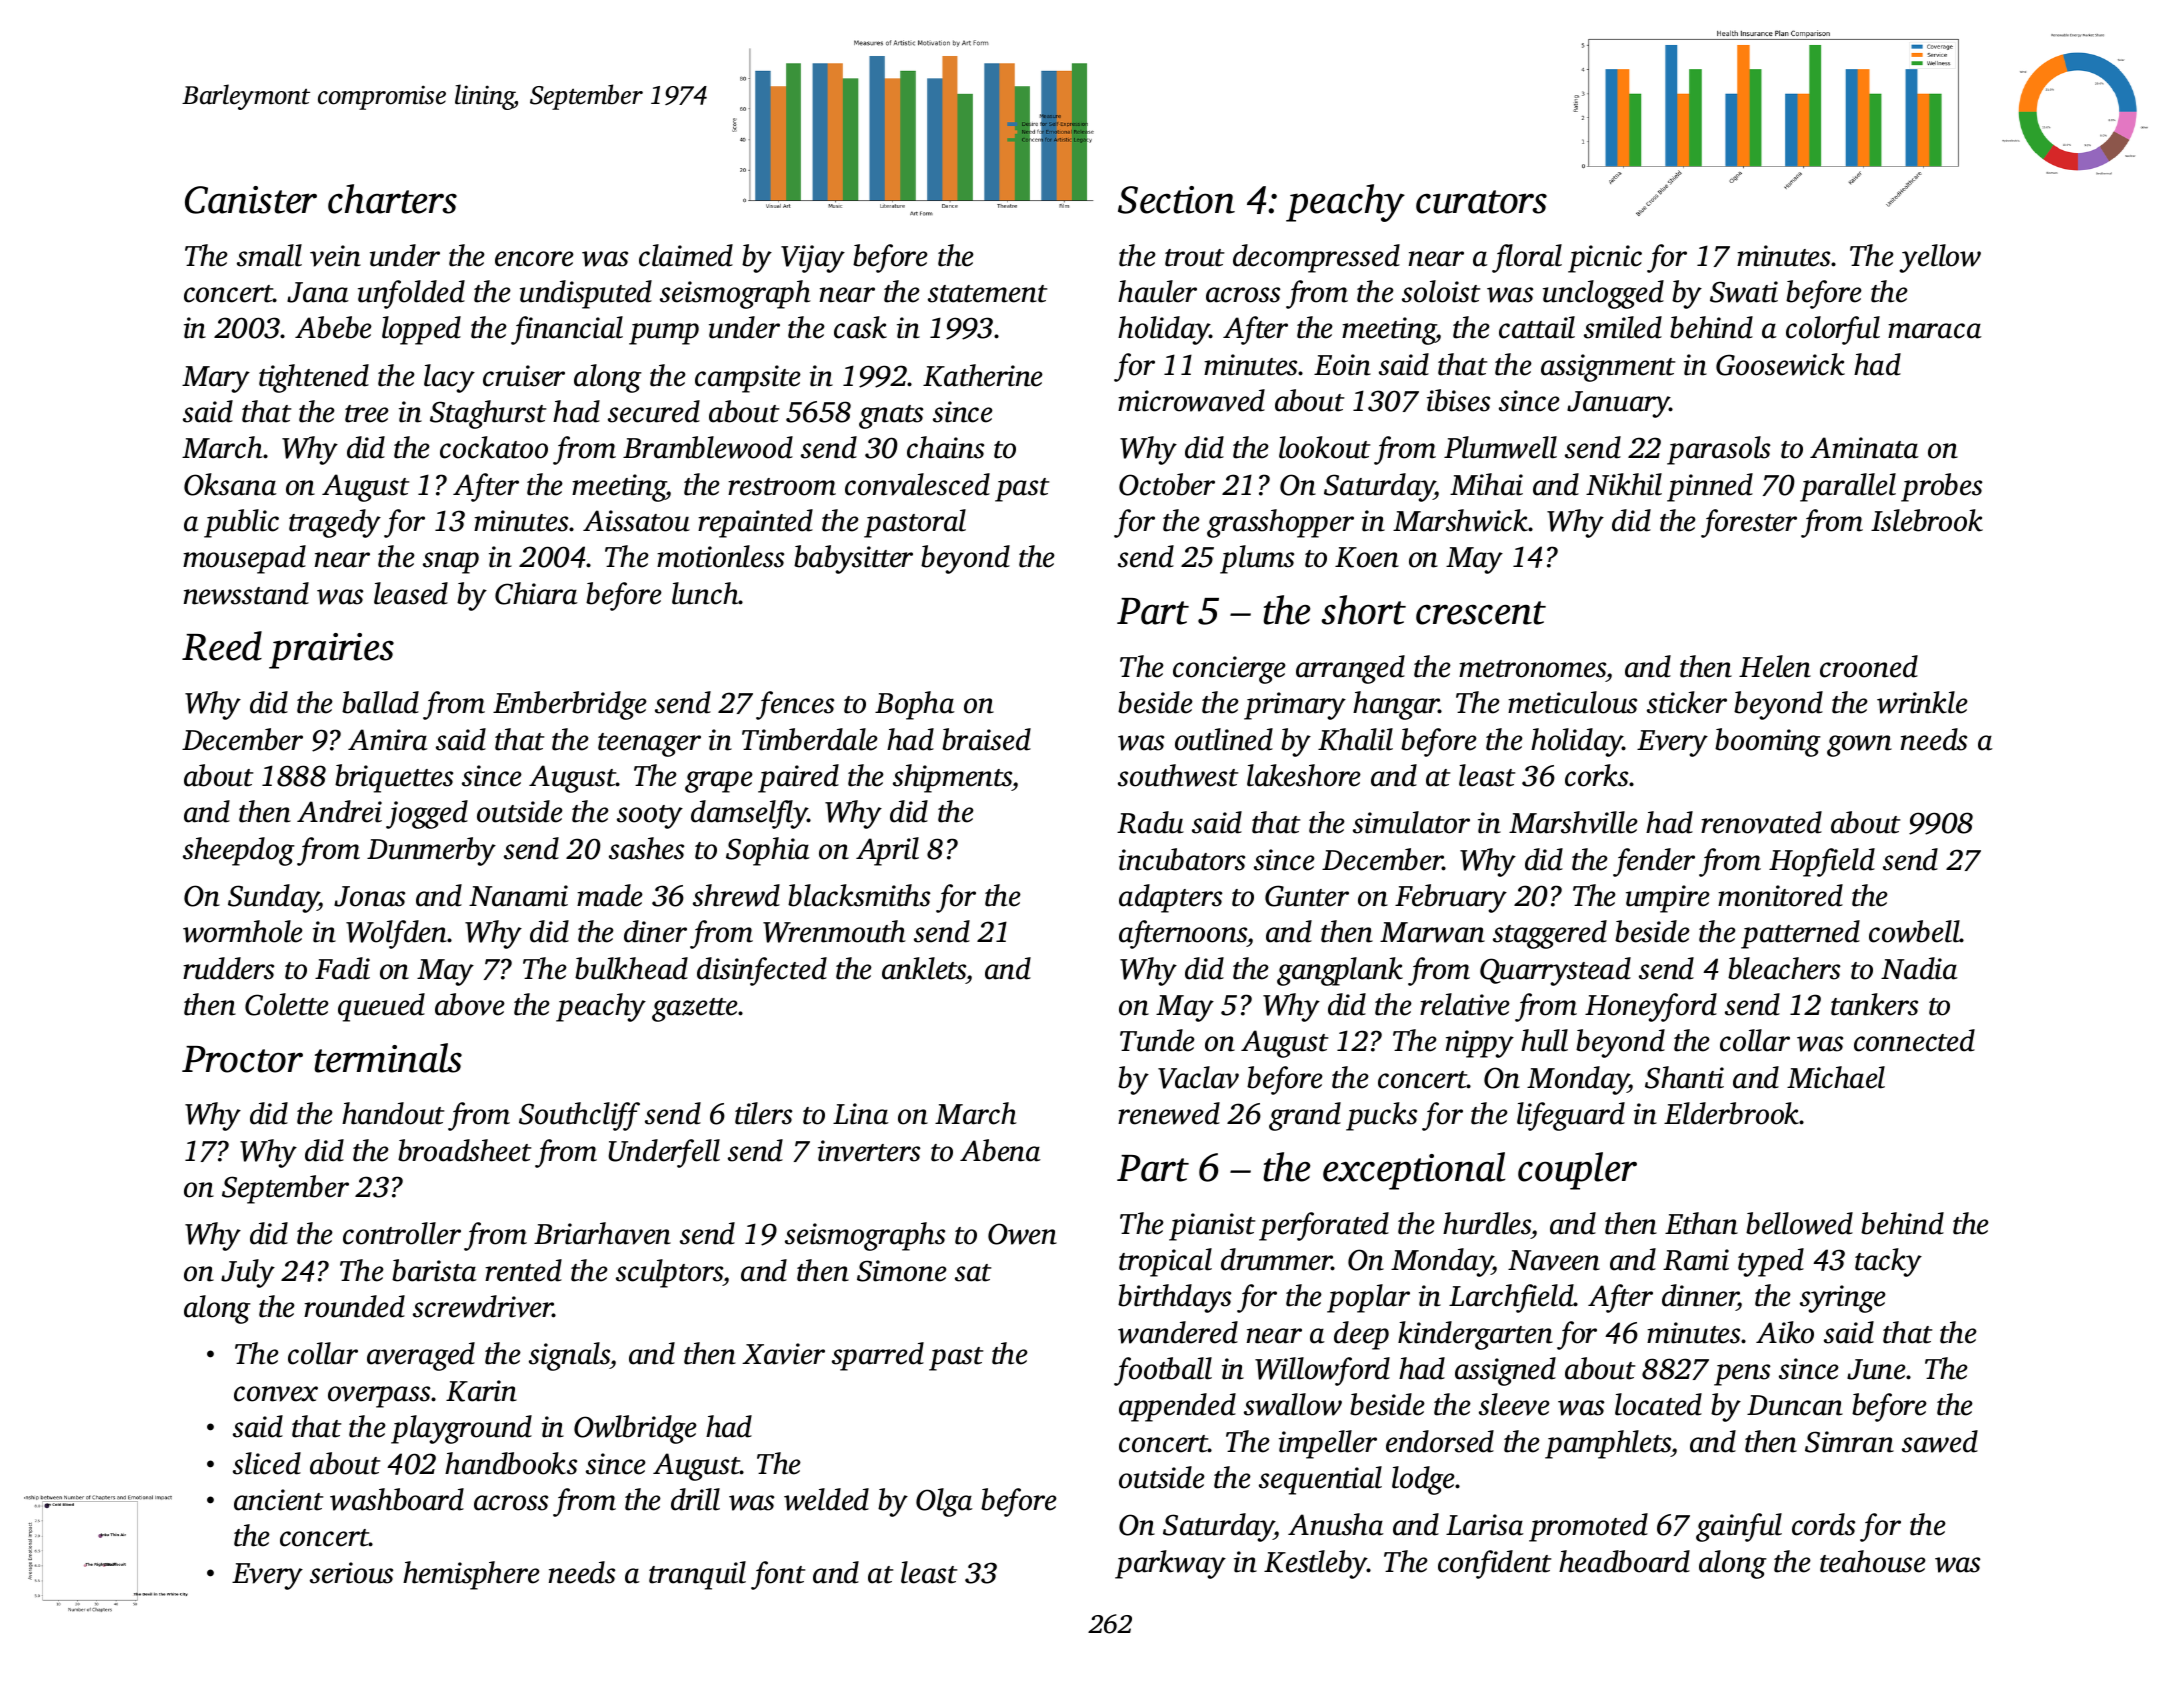 This document has height=1683, width=2178. What do you see at coordinates (1342, 365) in the document?
I see `Eoin` at bounding box center [1342, 365].
